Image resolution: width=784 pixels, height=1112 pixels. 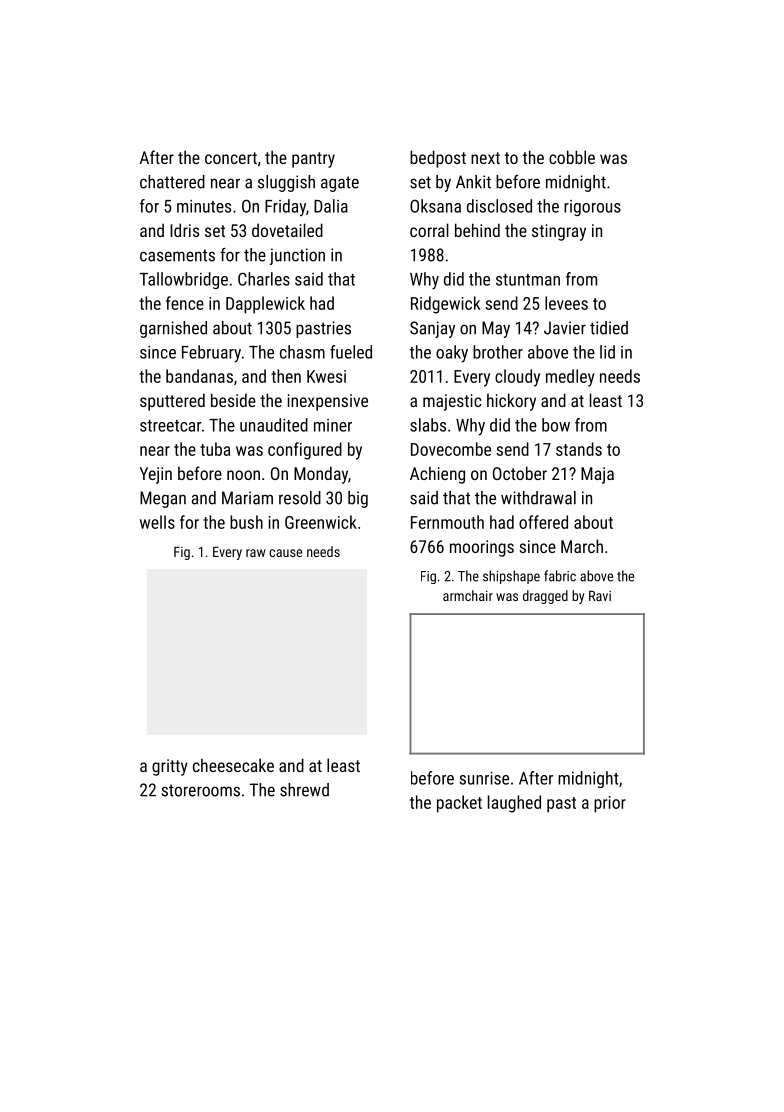 What do you see at coordinates (285, 553) in the document?
I see `cause` at bounding box center [285, 553].
